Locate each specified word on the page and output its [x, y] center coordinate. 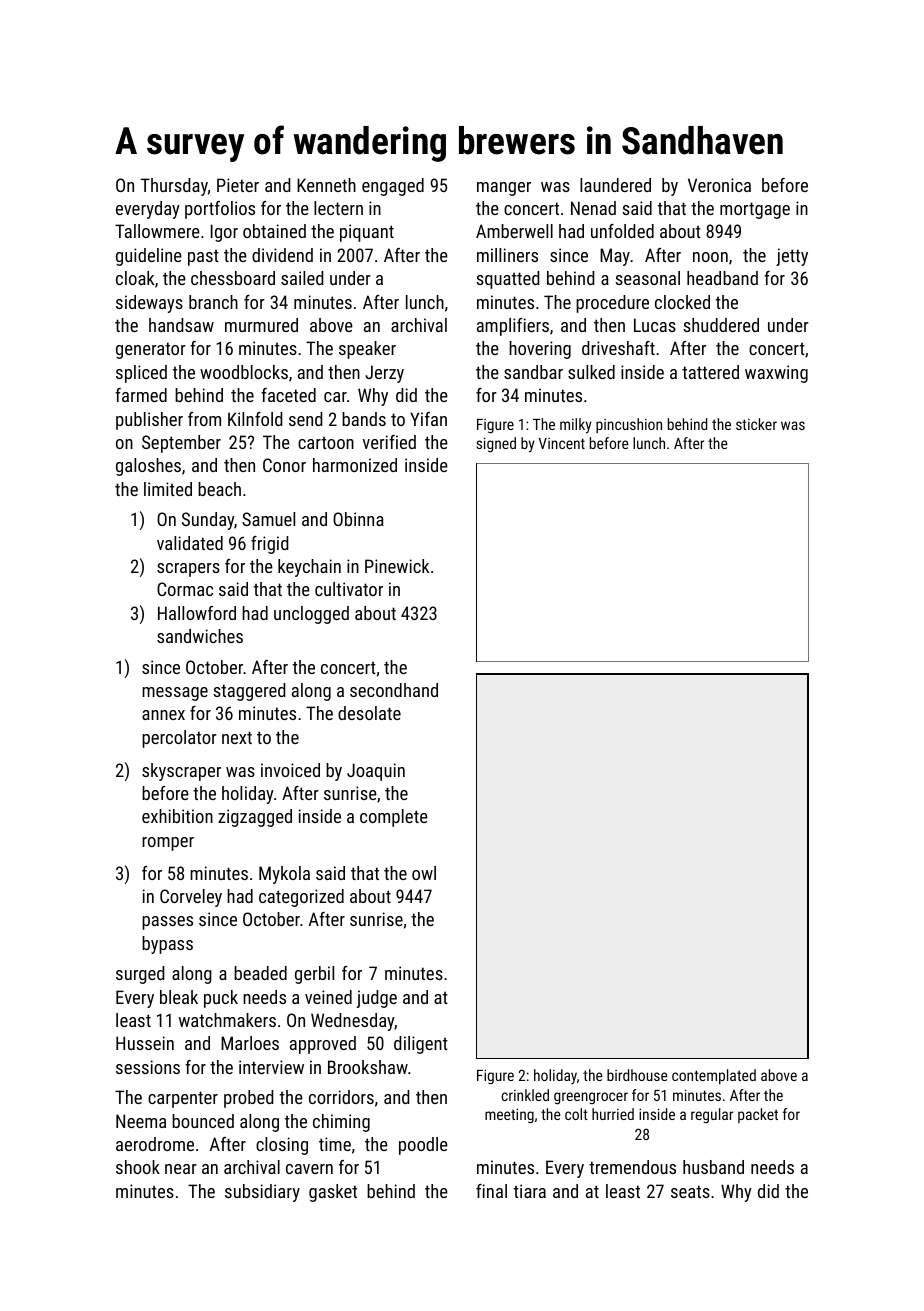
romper [168, 844]
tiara [529, 1191]
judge [377, 999]
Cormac [185, 589]
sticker [756, 424]
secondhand [394, 690]
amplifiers [513, 327]
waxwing [776, 374]
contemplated [714, 1076]
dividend [282, 255]
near [181, 1169]
